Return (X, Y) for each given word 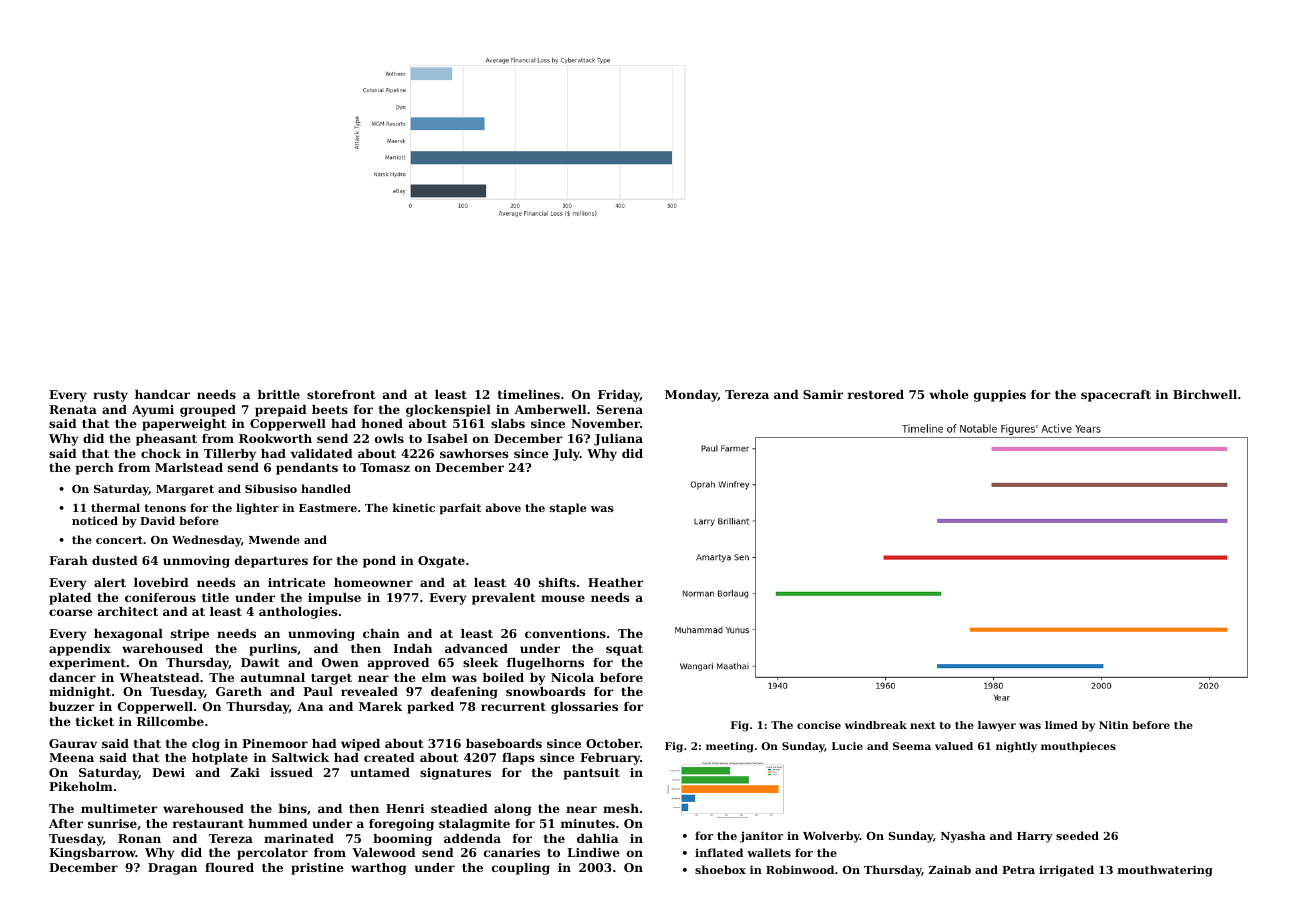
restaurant (208, 824)
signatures (455, 774)
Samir (823, 394)
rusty (110, 396)
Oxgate (441, 562)
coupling (521, 869)
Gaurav (73, 743)
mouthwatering (1165, 871)
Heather (616, 582)
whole (949, 394)
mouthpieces (1078, 747)
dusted (115, 560)
